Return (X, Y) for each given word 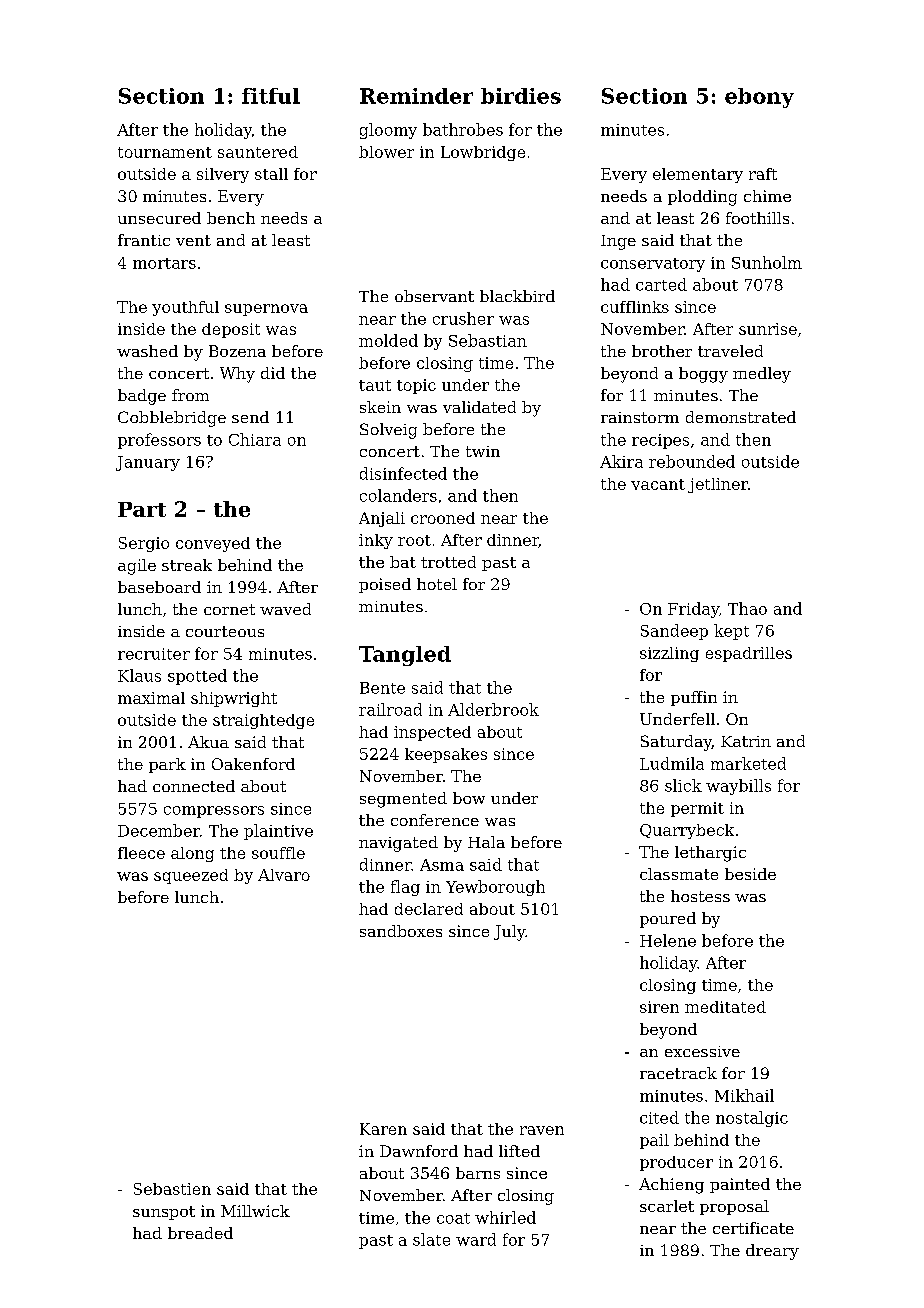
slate (431, 1239)
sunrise (768, 329)
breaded (200, 1233)
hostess (700, 896)
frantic (144, 240)
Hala (486, 842)
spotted (197, 677)
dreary (772, 1252)
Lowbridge (483, 153)
